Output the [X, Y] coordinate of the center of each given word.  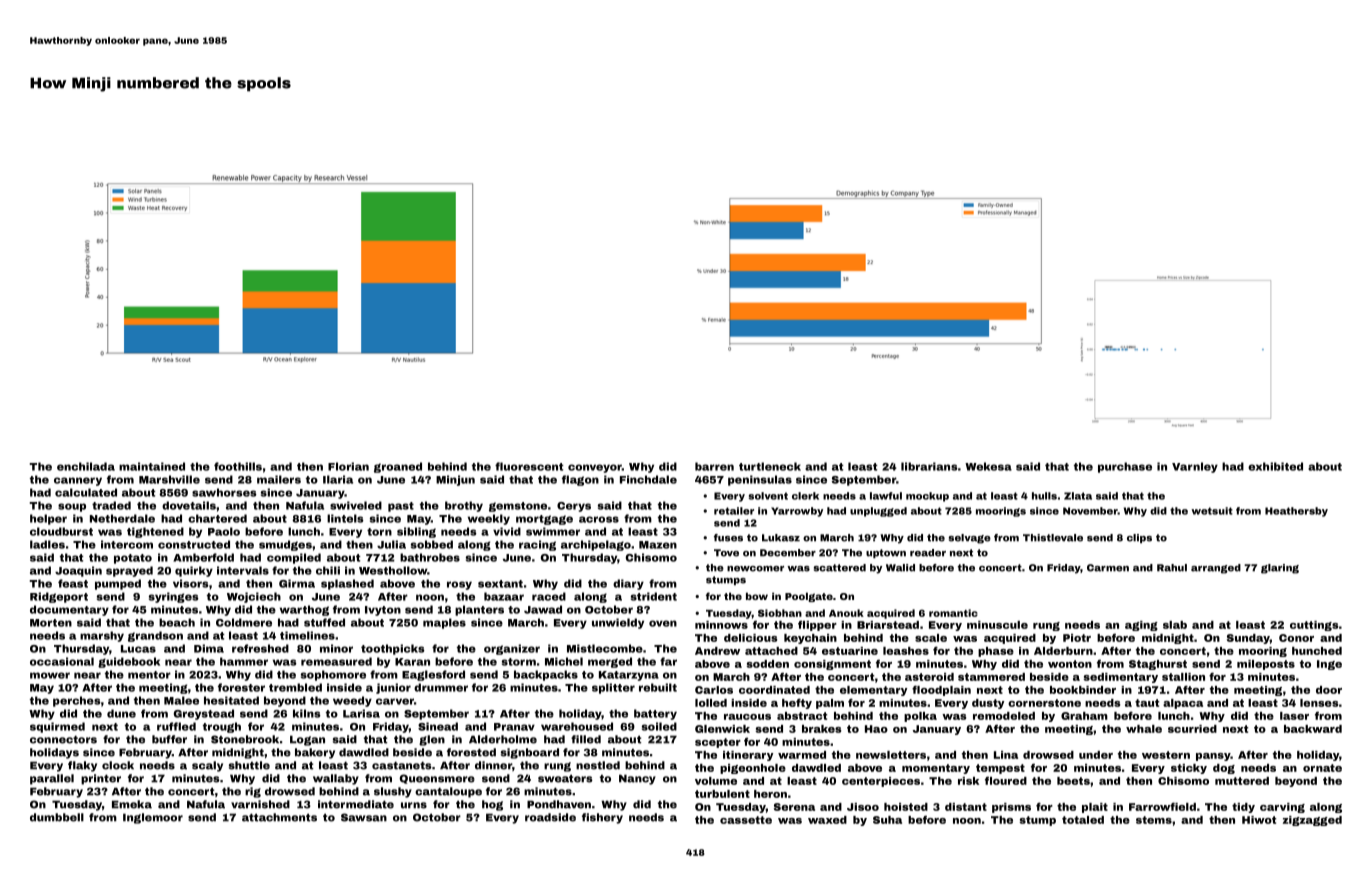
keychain [810, 639]
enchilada [86, 466]
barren [714, 466]
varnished [260, 804]
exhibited [1275, 466]
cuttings [1314, 626]
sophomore [333, 675]
